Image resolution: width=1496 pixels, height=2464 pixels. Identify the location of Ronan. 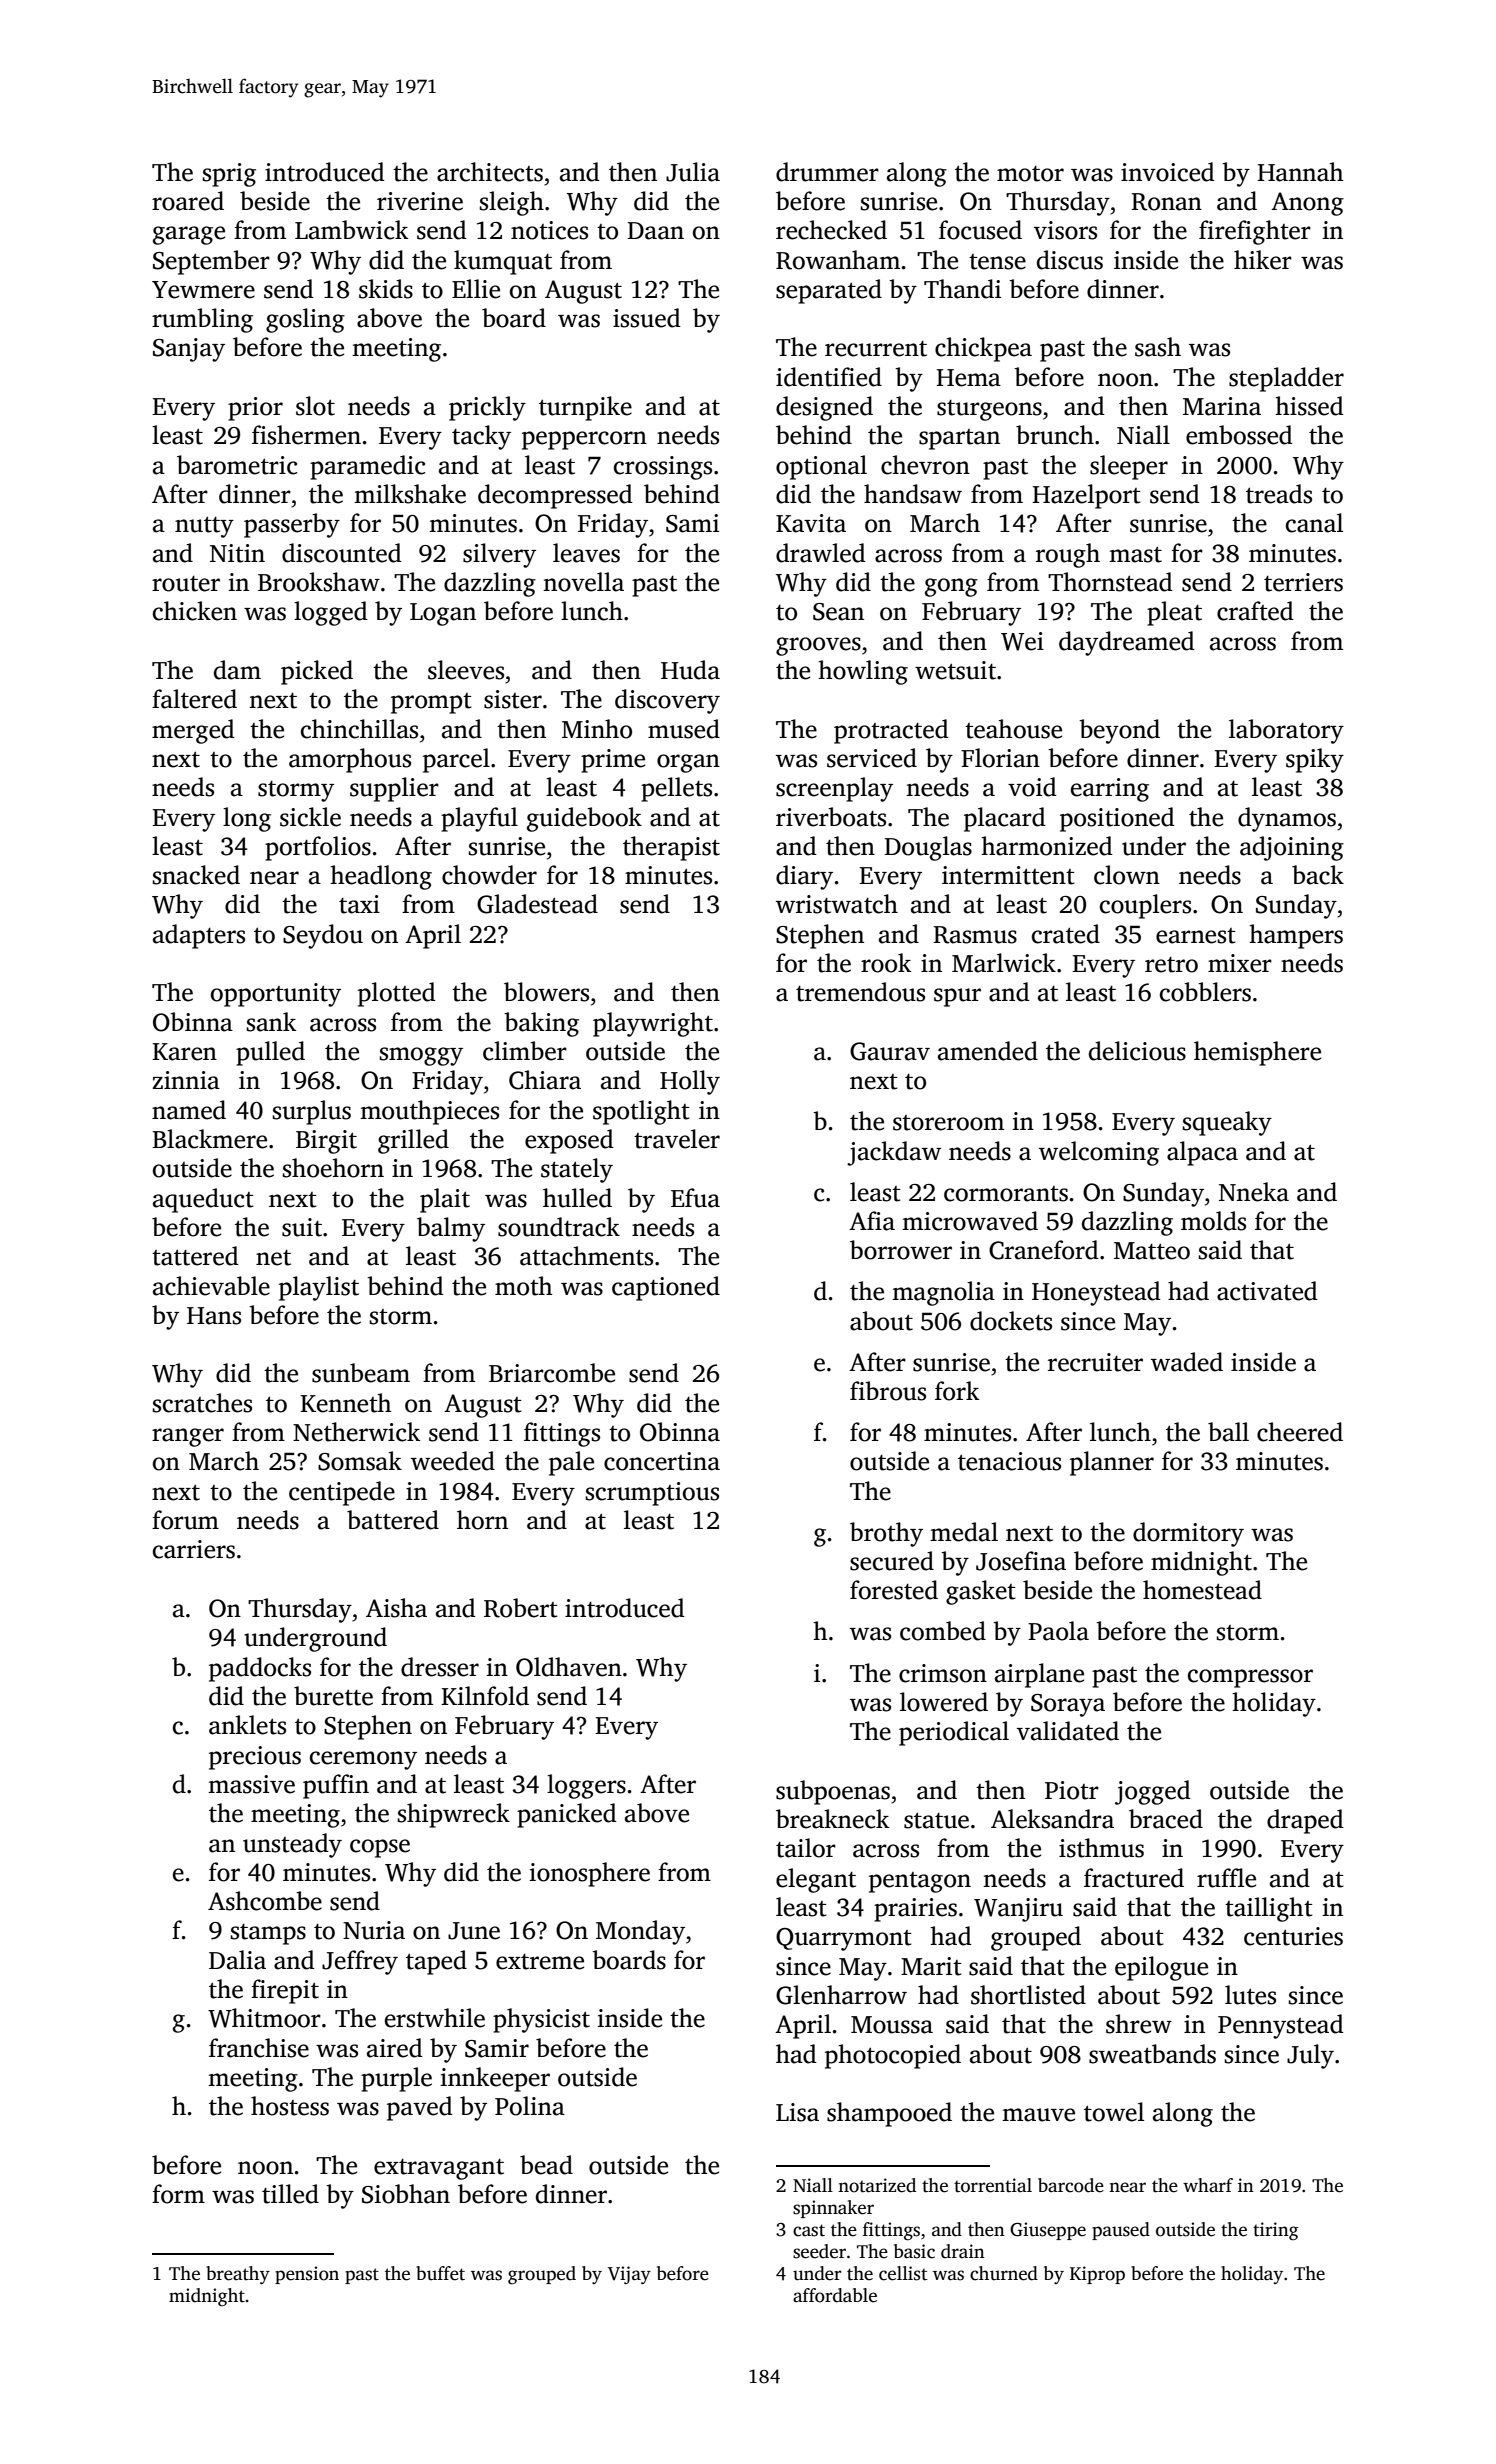
(1166, 202).
